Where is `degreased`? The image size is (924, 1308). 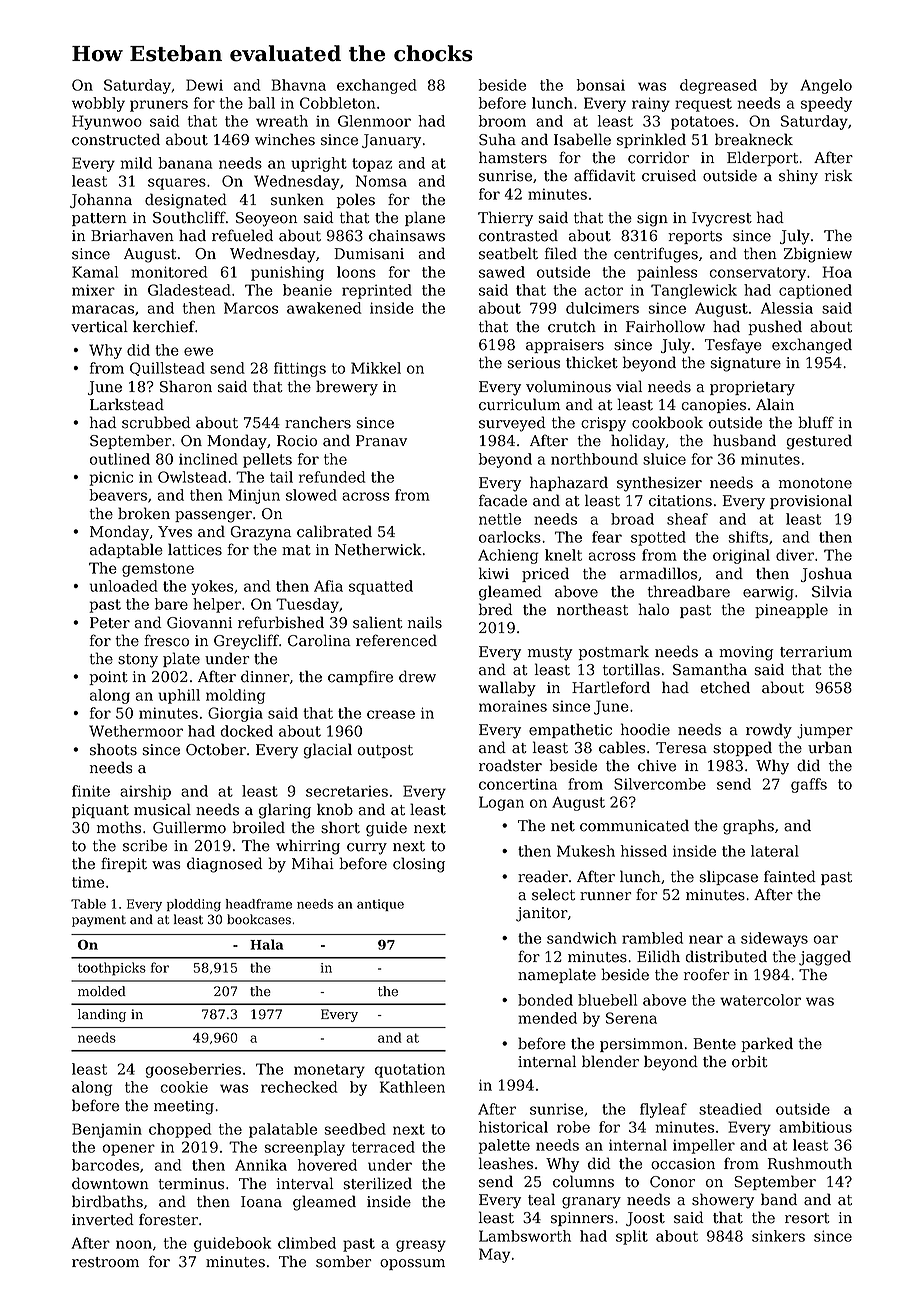 degreased is located at coordinates (718, 86).
